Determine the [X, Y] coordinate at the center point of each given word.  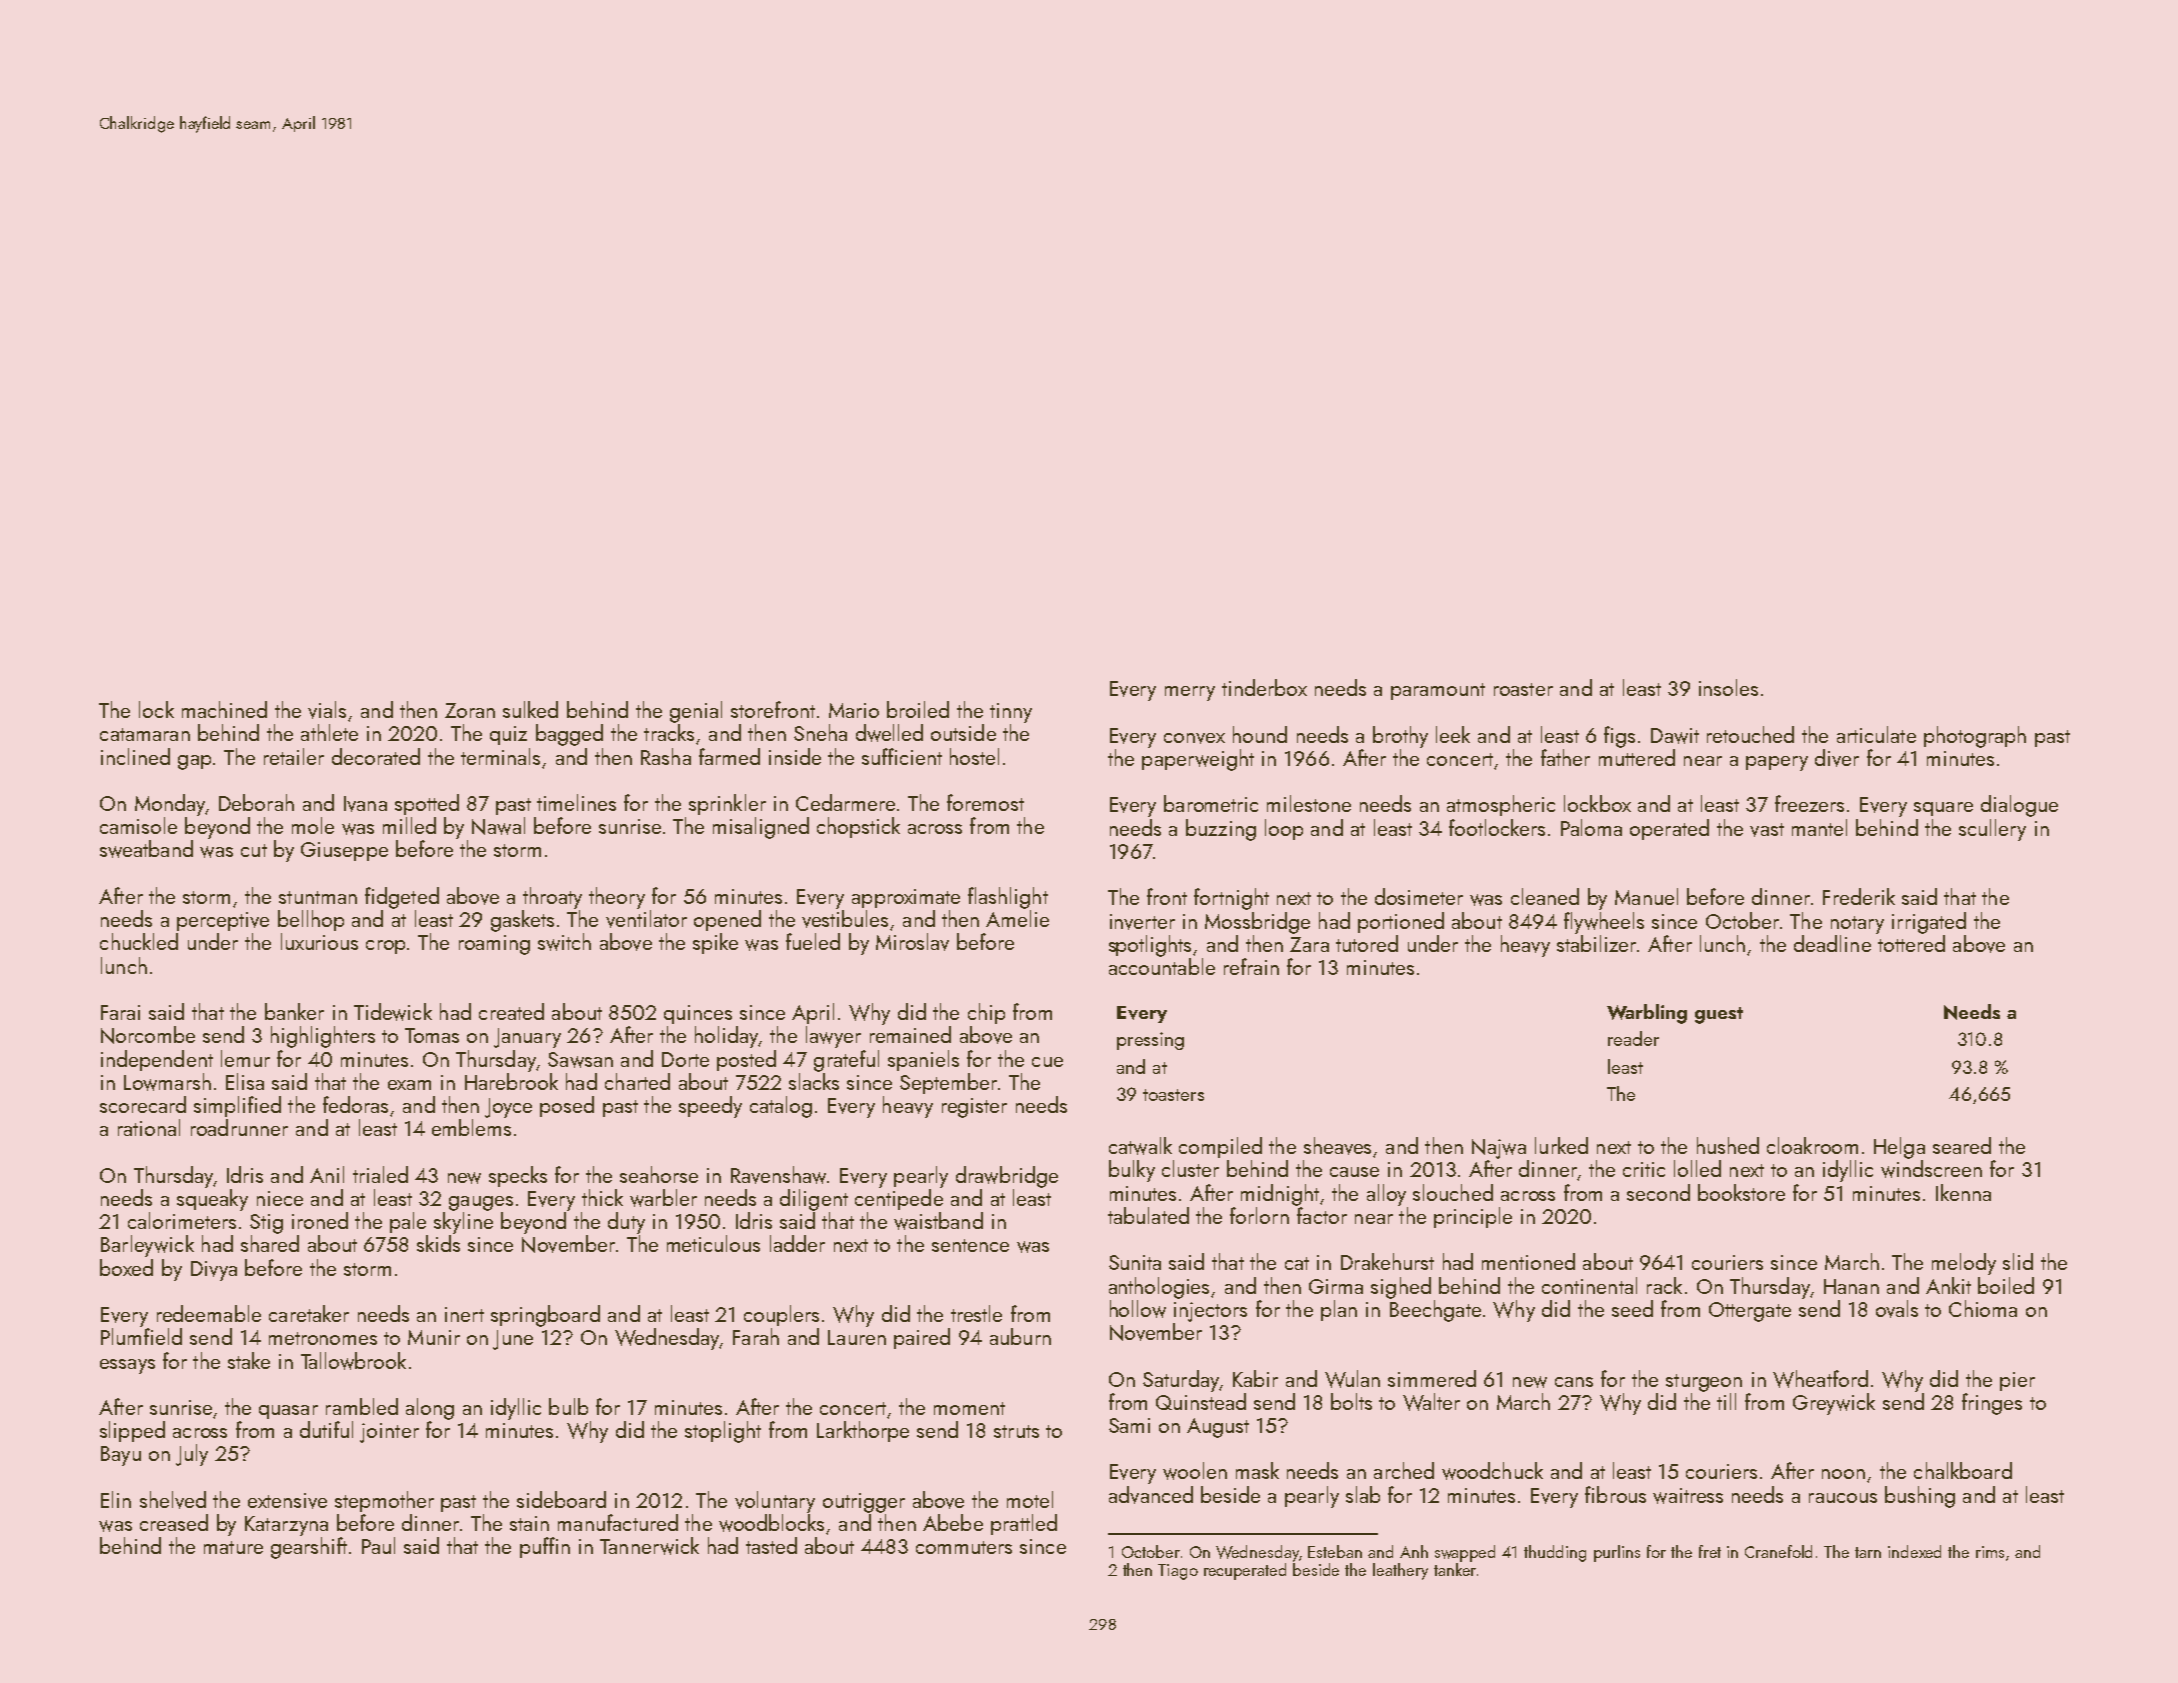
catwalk [1140, 1146]
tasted [771, 1545]
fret [1710, 1551]
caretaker [309, 1313]
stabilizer [1596, 943]
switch [564, 942]
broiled [918, 709]
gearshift [309, 1548]
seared [1962, 1145]
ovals [1897, 1309]
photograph [1975, 737]
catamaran [145, 734]
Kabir [1255, 1378]
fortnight [1231, 899]
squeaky [212, 1200]
